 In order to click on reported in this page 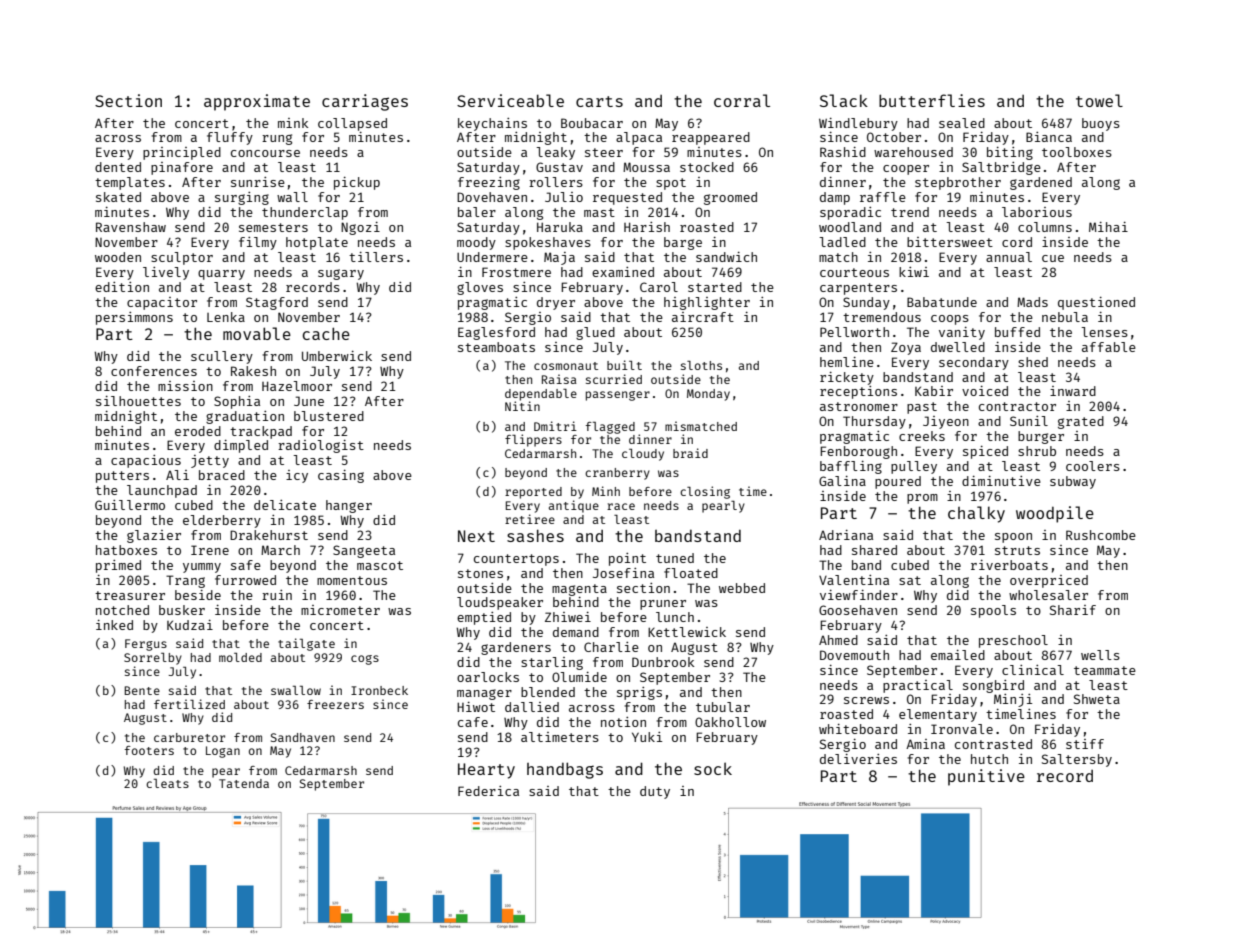, I will do `click(533, 493)`.
